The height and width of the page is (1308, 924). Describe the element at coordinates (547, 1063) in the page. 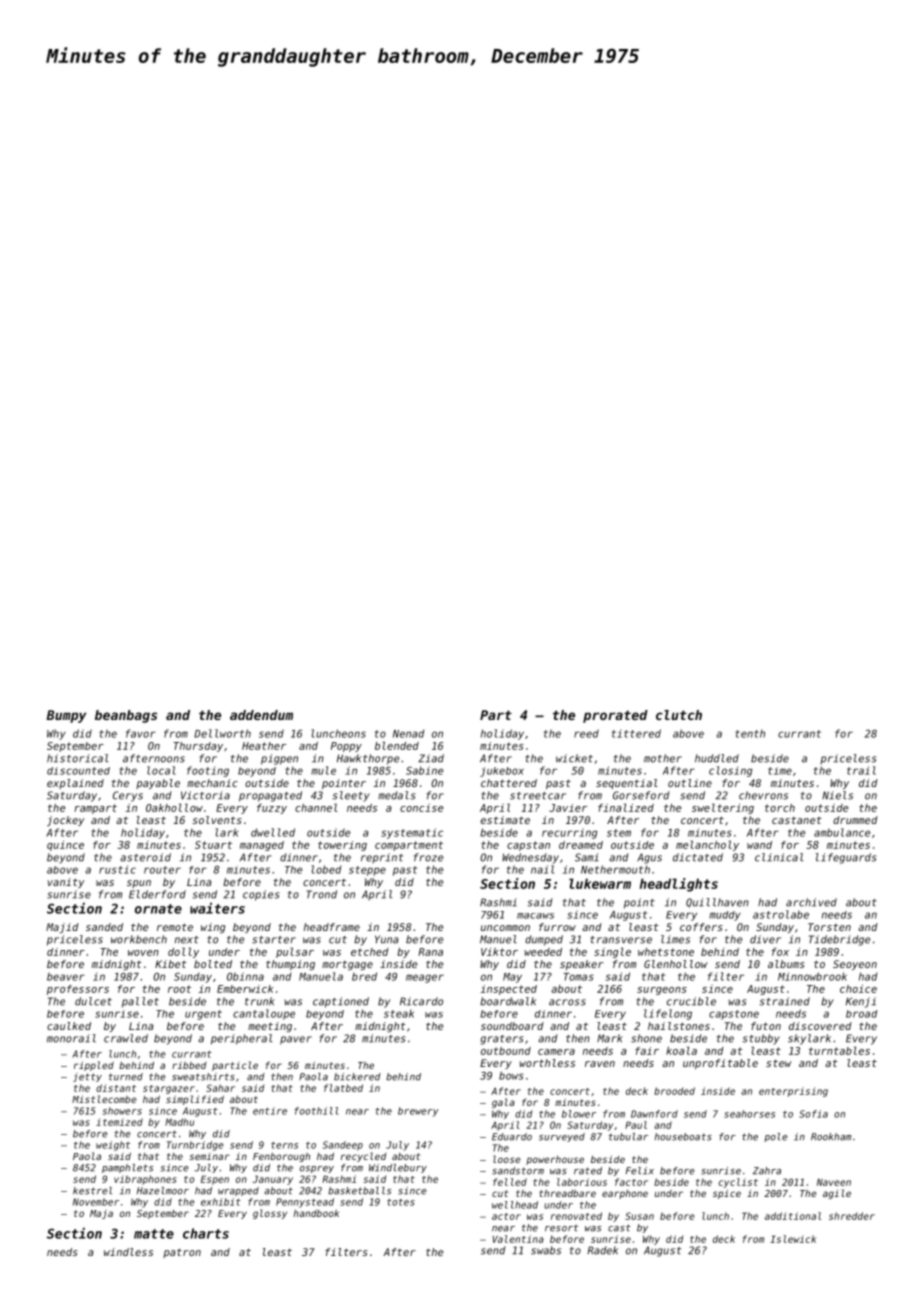

I see `worthless` at that location.
